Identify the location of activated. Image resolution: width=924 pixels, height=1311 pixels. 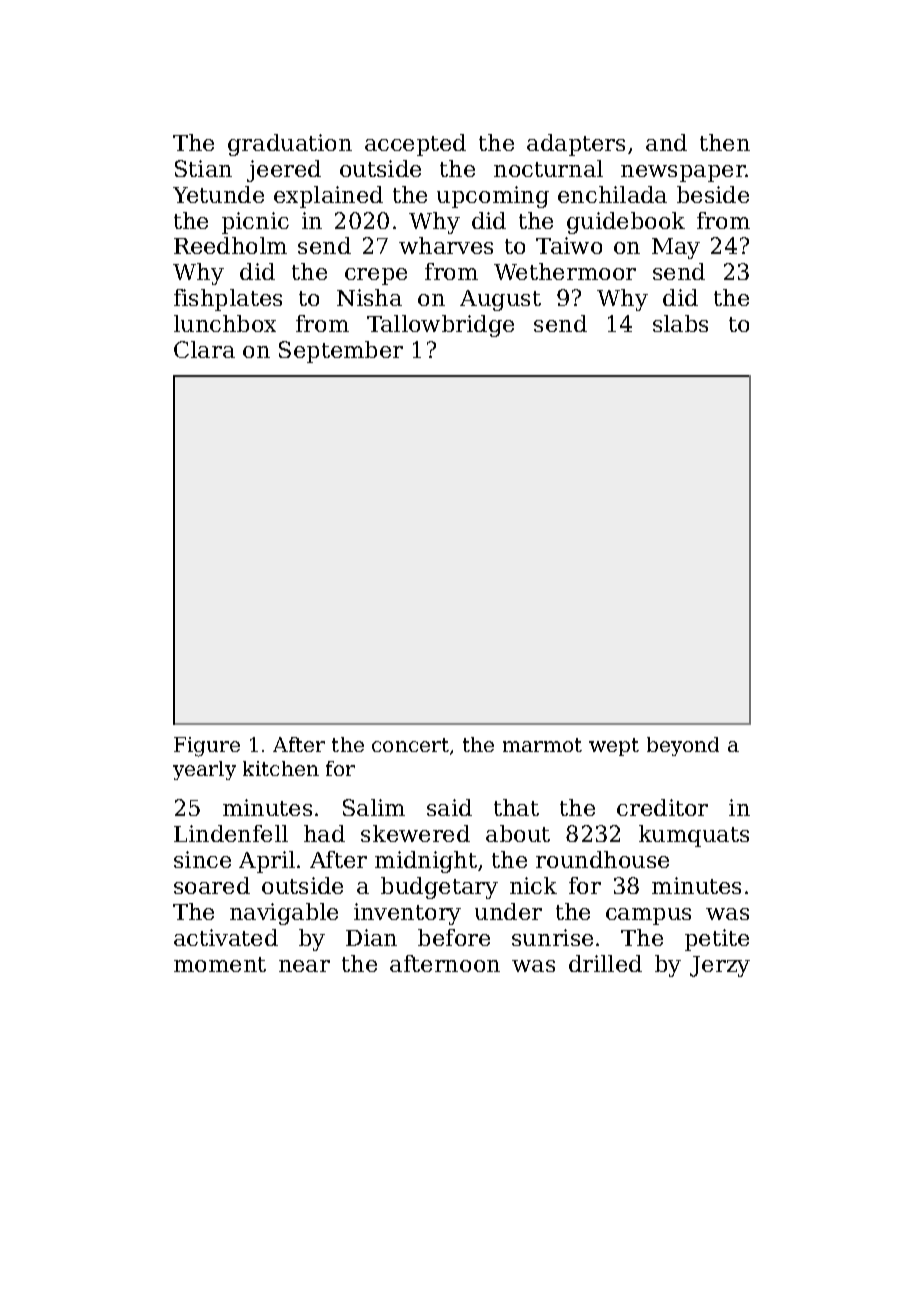
(226, 937).
